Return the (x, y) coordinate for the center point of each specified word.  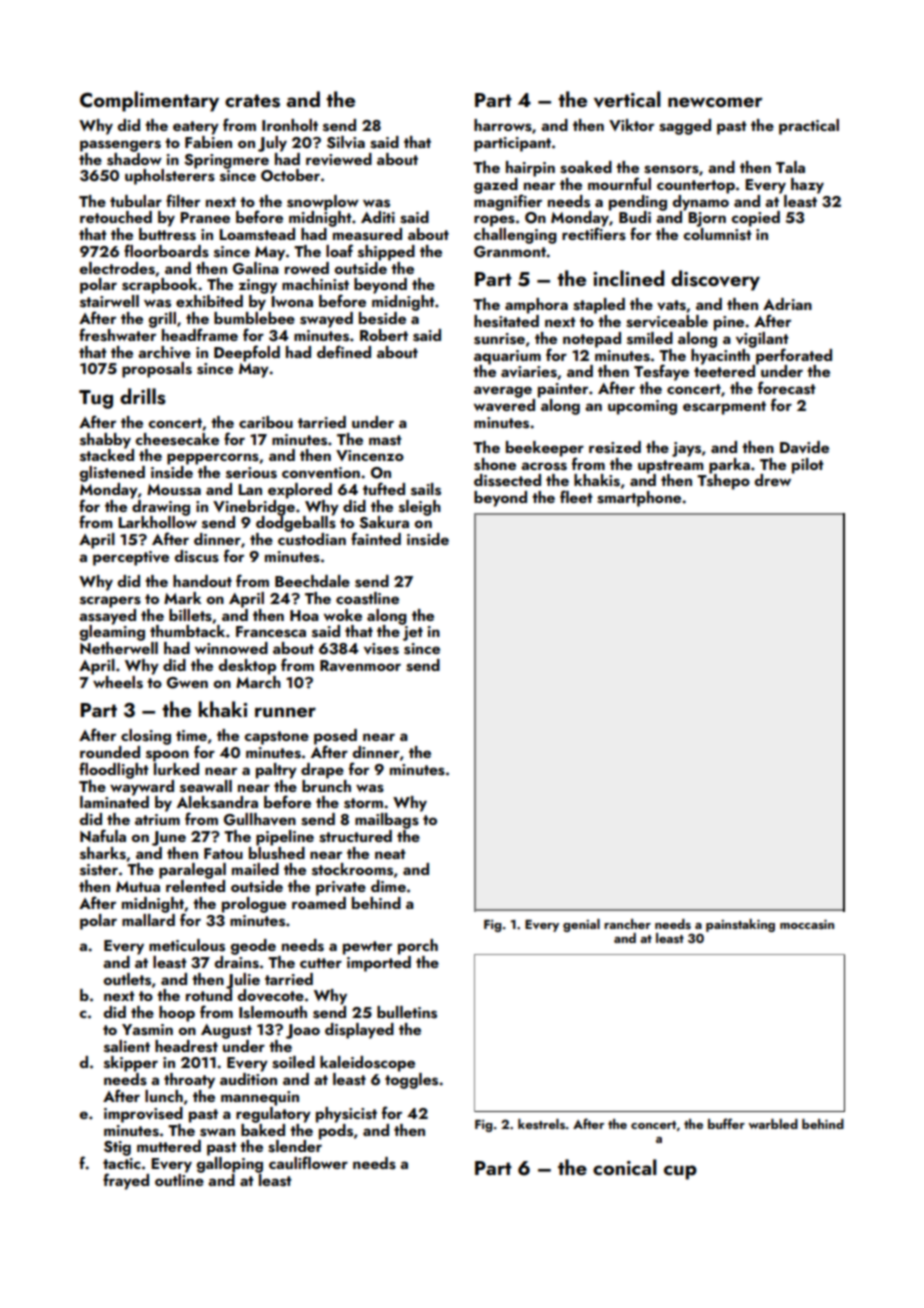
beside (382, 318)
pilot (808, 466)
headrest (186, 1046)
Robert (384, 335)
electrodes (117, 268)
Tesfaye (661, 372)
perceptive (131, 558)
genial (581, 925)
